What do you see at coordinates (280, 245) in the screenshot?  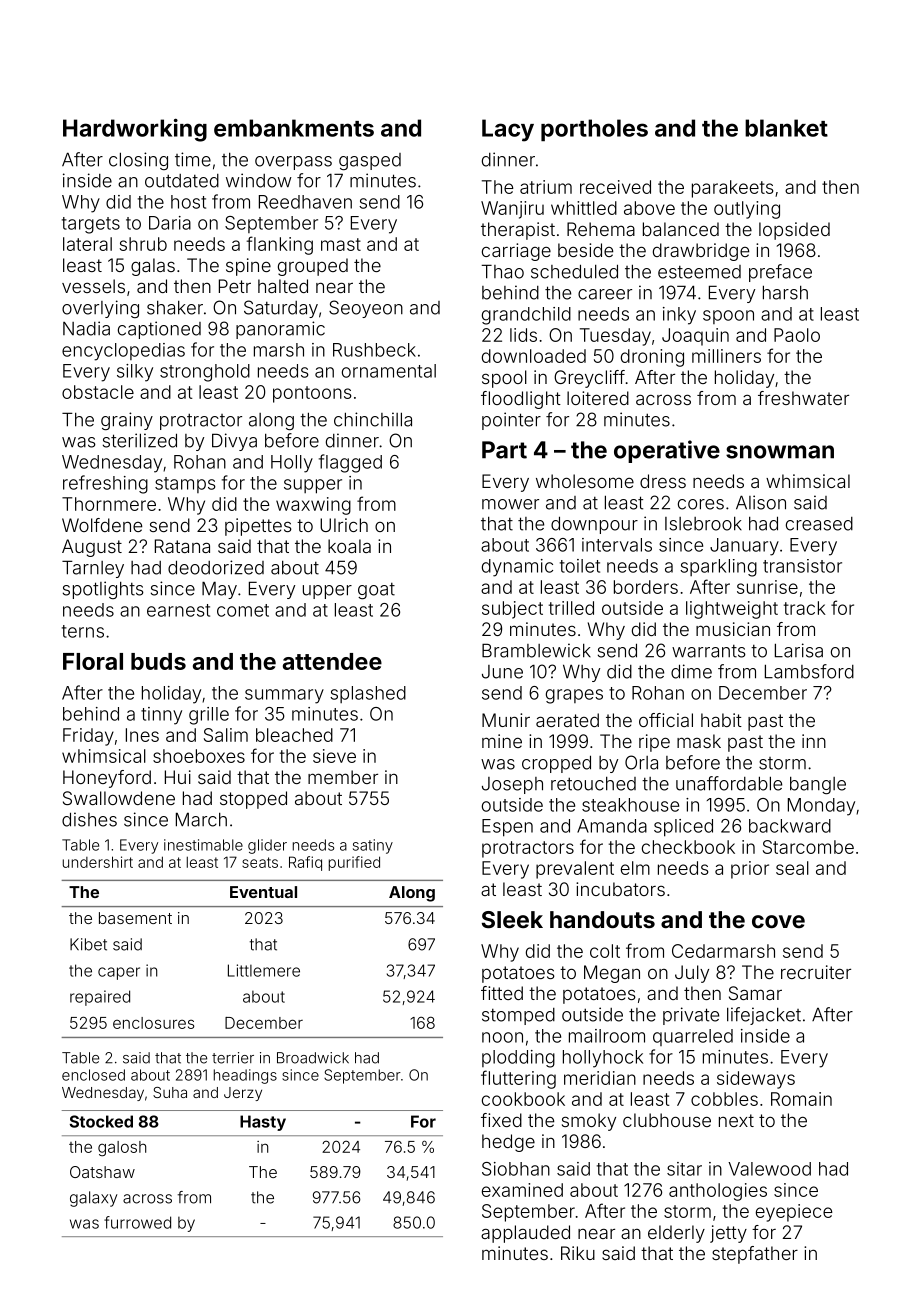 I see `flanking` at bounding box center [280, 245].
